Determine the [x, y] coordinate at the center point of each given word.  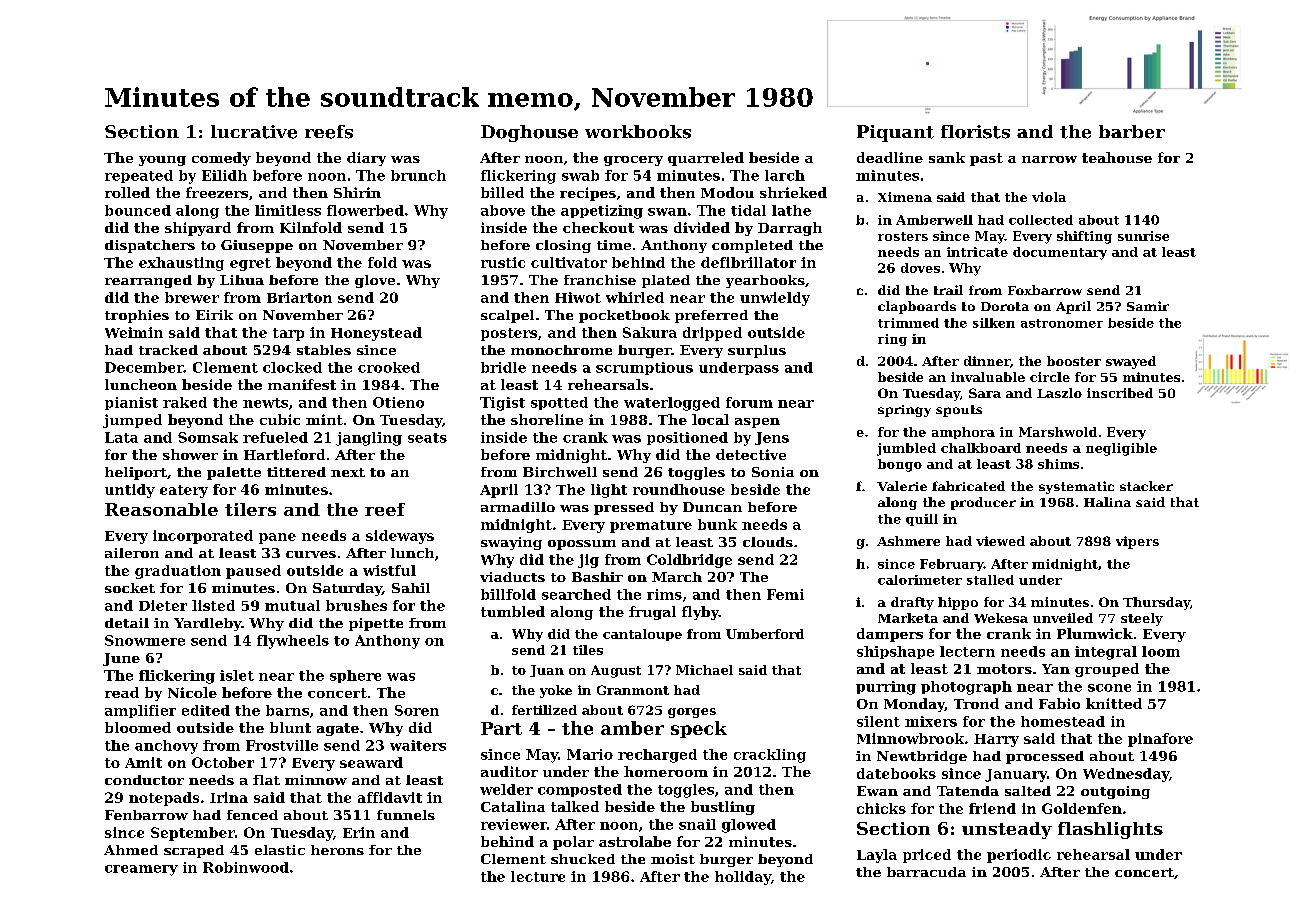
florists [975, 132]
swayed [1131, 362]
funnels [406, 815]
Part [501, 728]
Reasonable [161, 509]
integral [1106, 653]
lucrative [254, 132]
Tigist [502, 404]
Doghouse [529, 133]
